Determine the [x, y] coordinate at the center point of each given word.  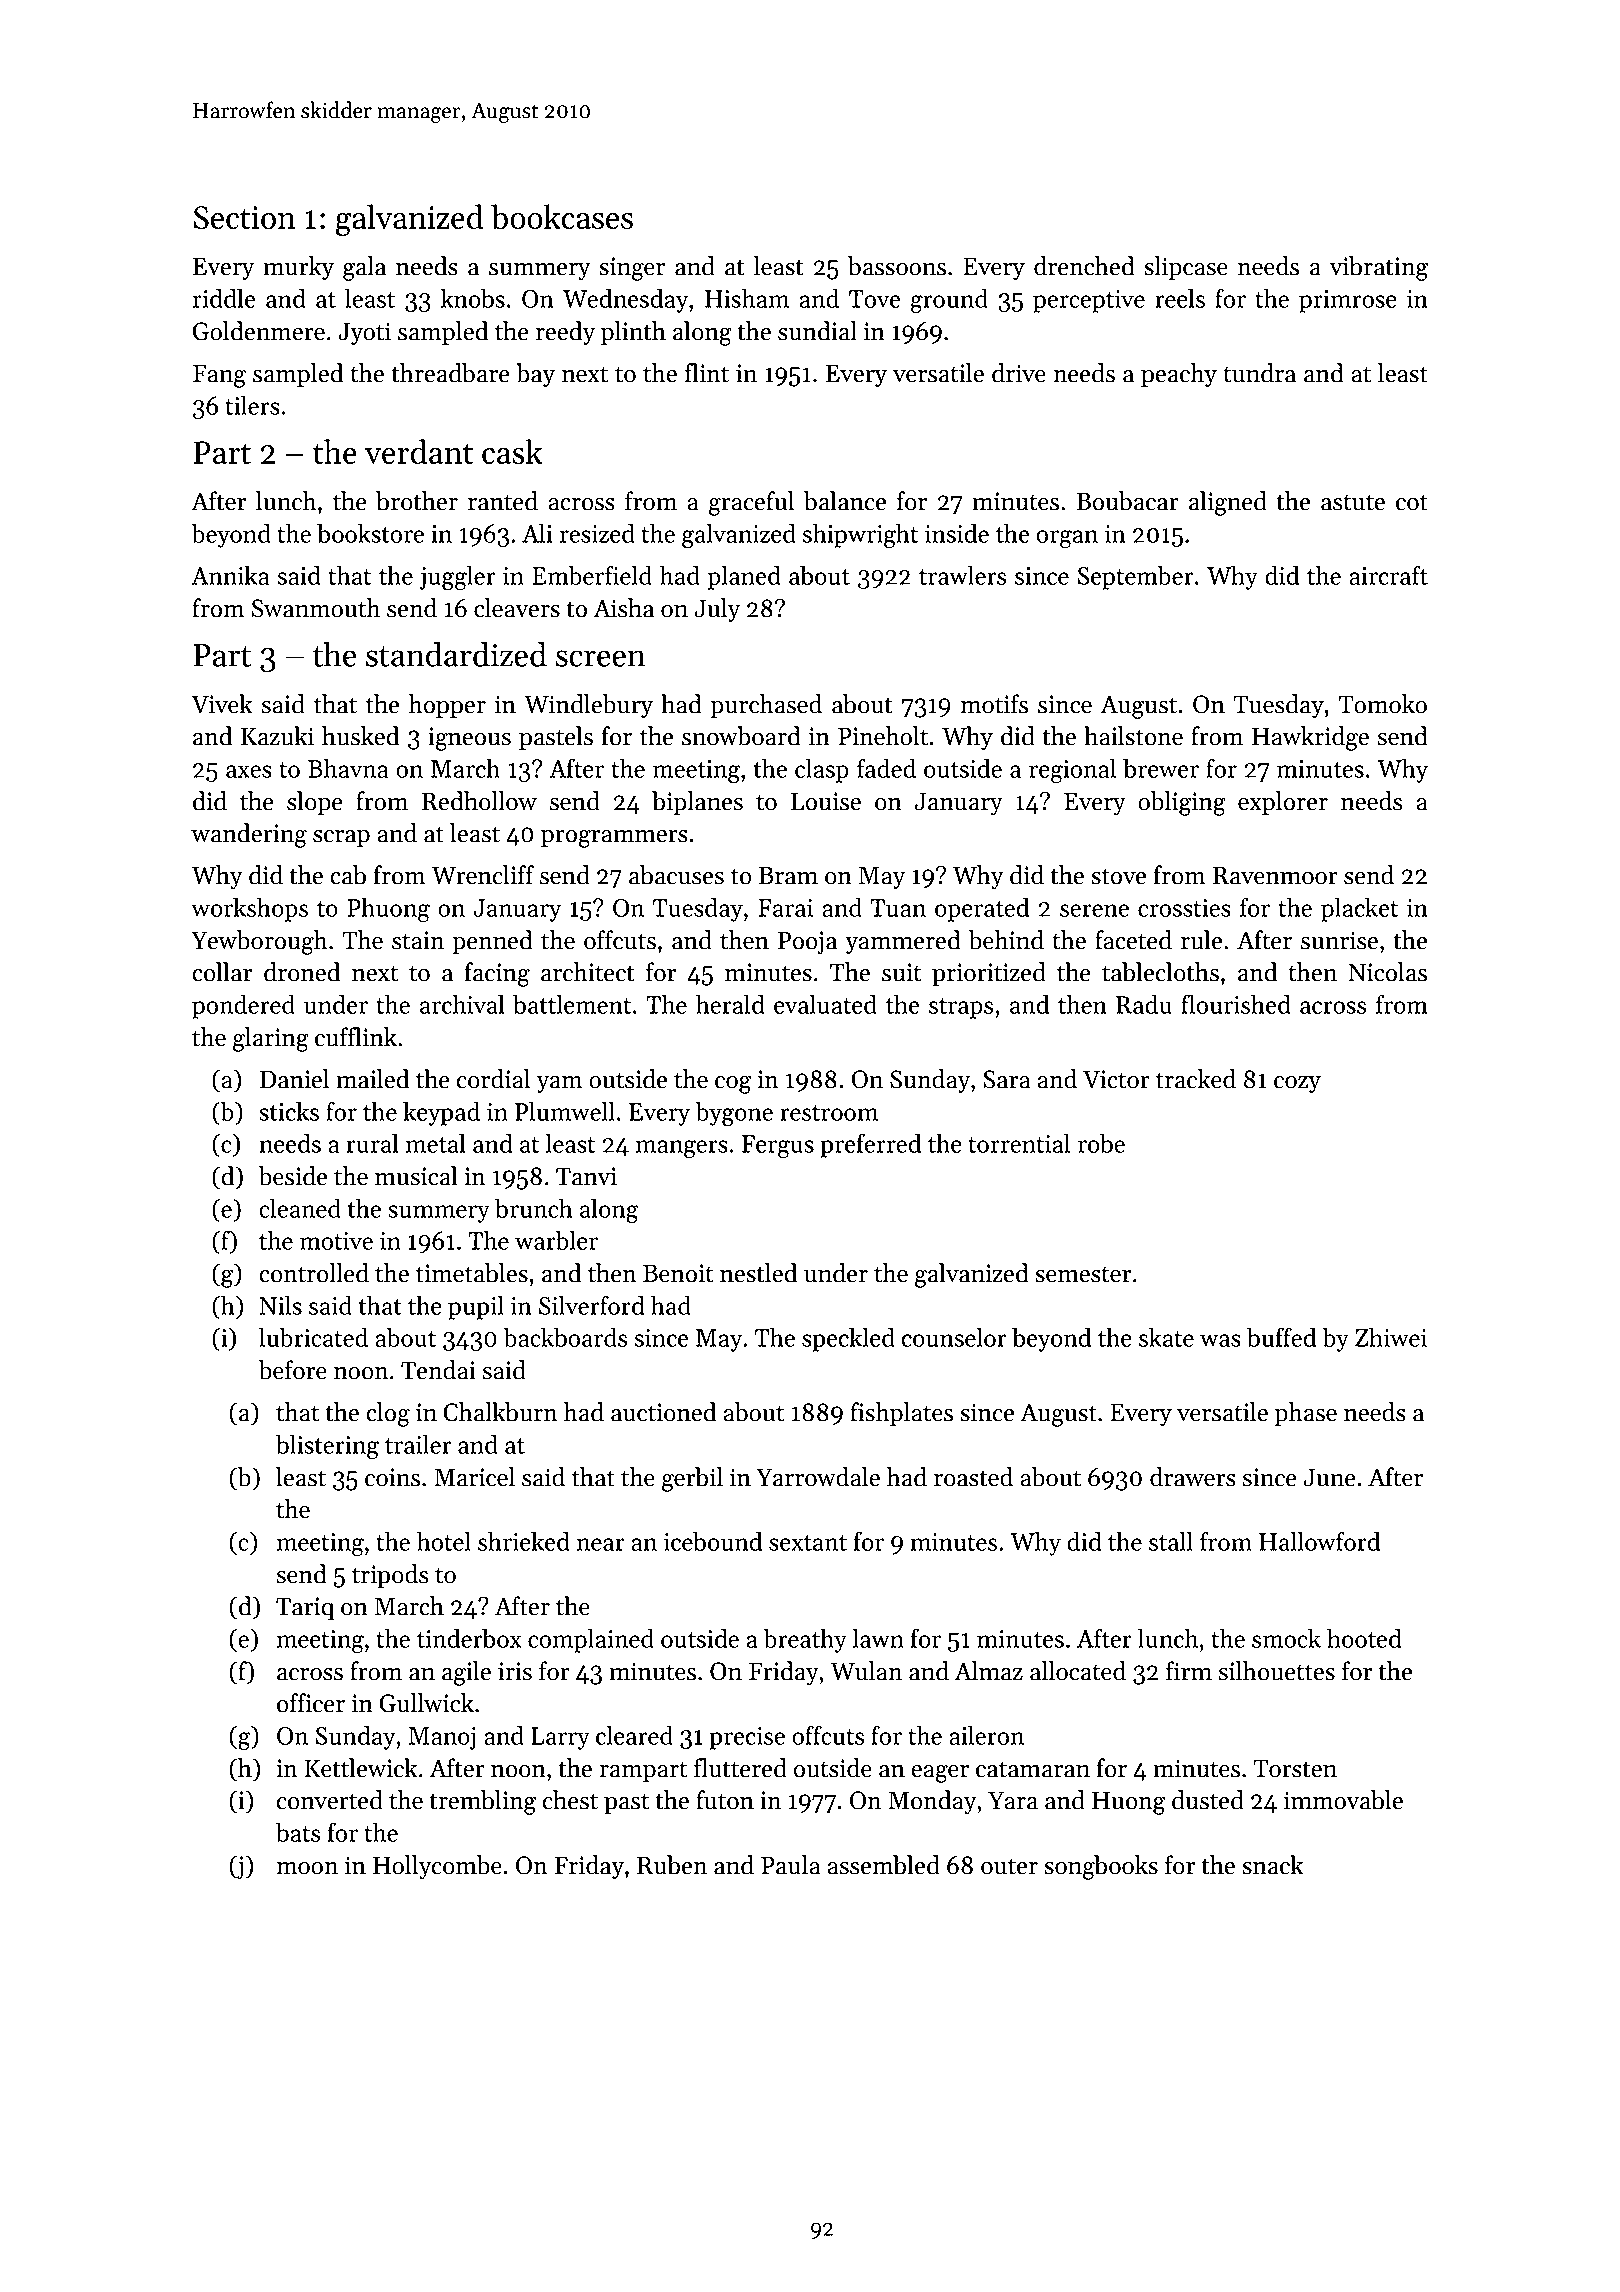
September [1135, 577]
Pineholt [883, 736]
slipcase [1186, 268]
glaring [271, 1039]
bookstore [370, 533]
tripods [390, 1576]
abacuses [676, 875]
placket [1359, 909]
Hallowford [1319, 1541]
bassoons [897, 266]
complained [591, 1640]
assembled [884, 1865]
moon [307, 1868]
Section [244, 217]
